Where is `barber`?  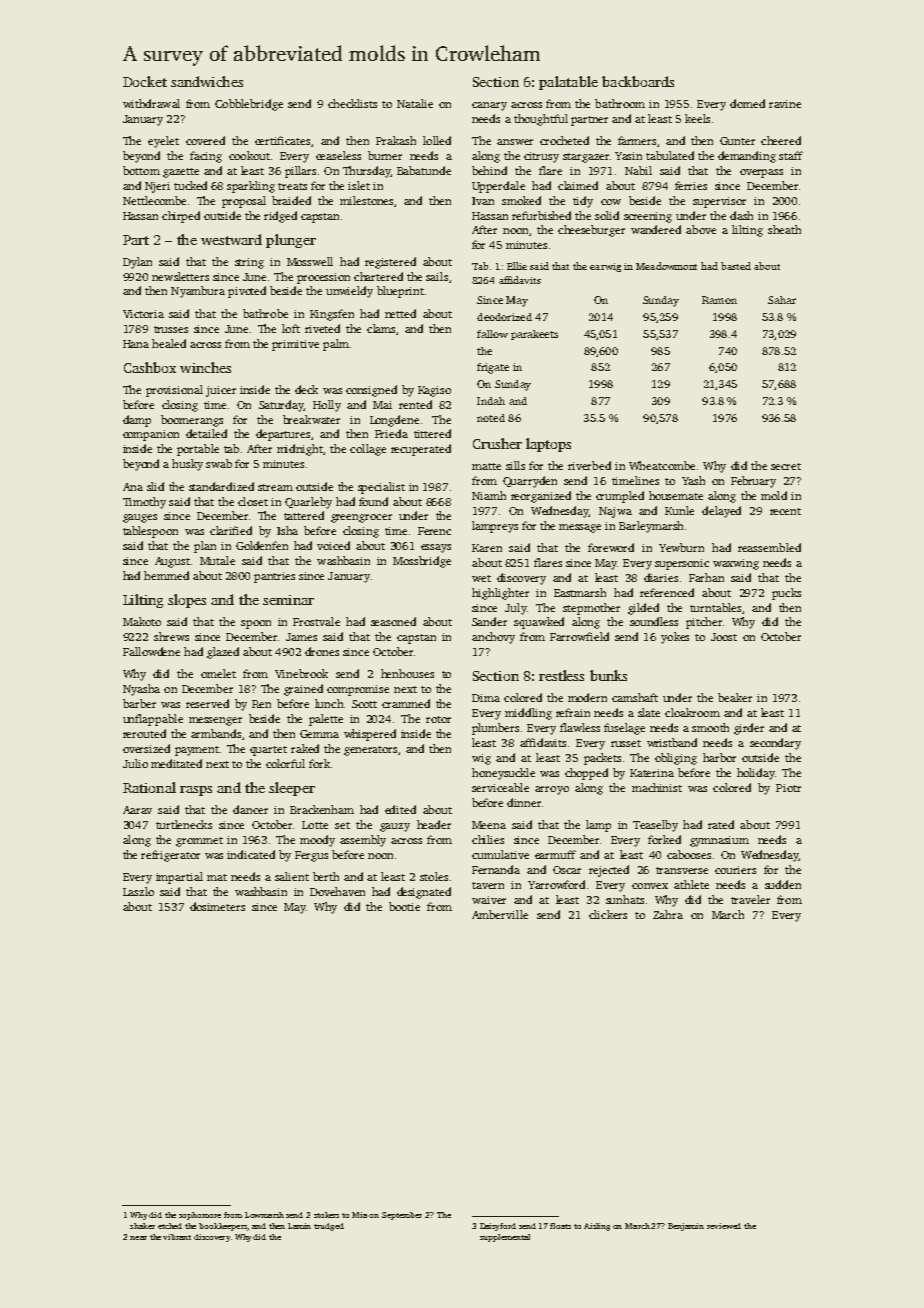
barber is located at coordinates (139, 703).
